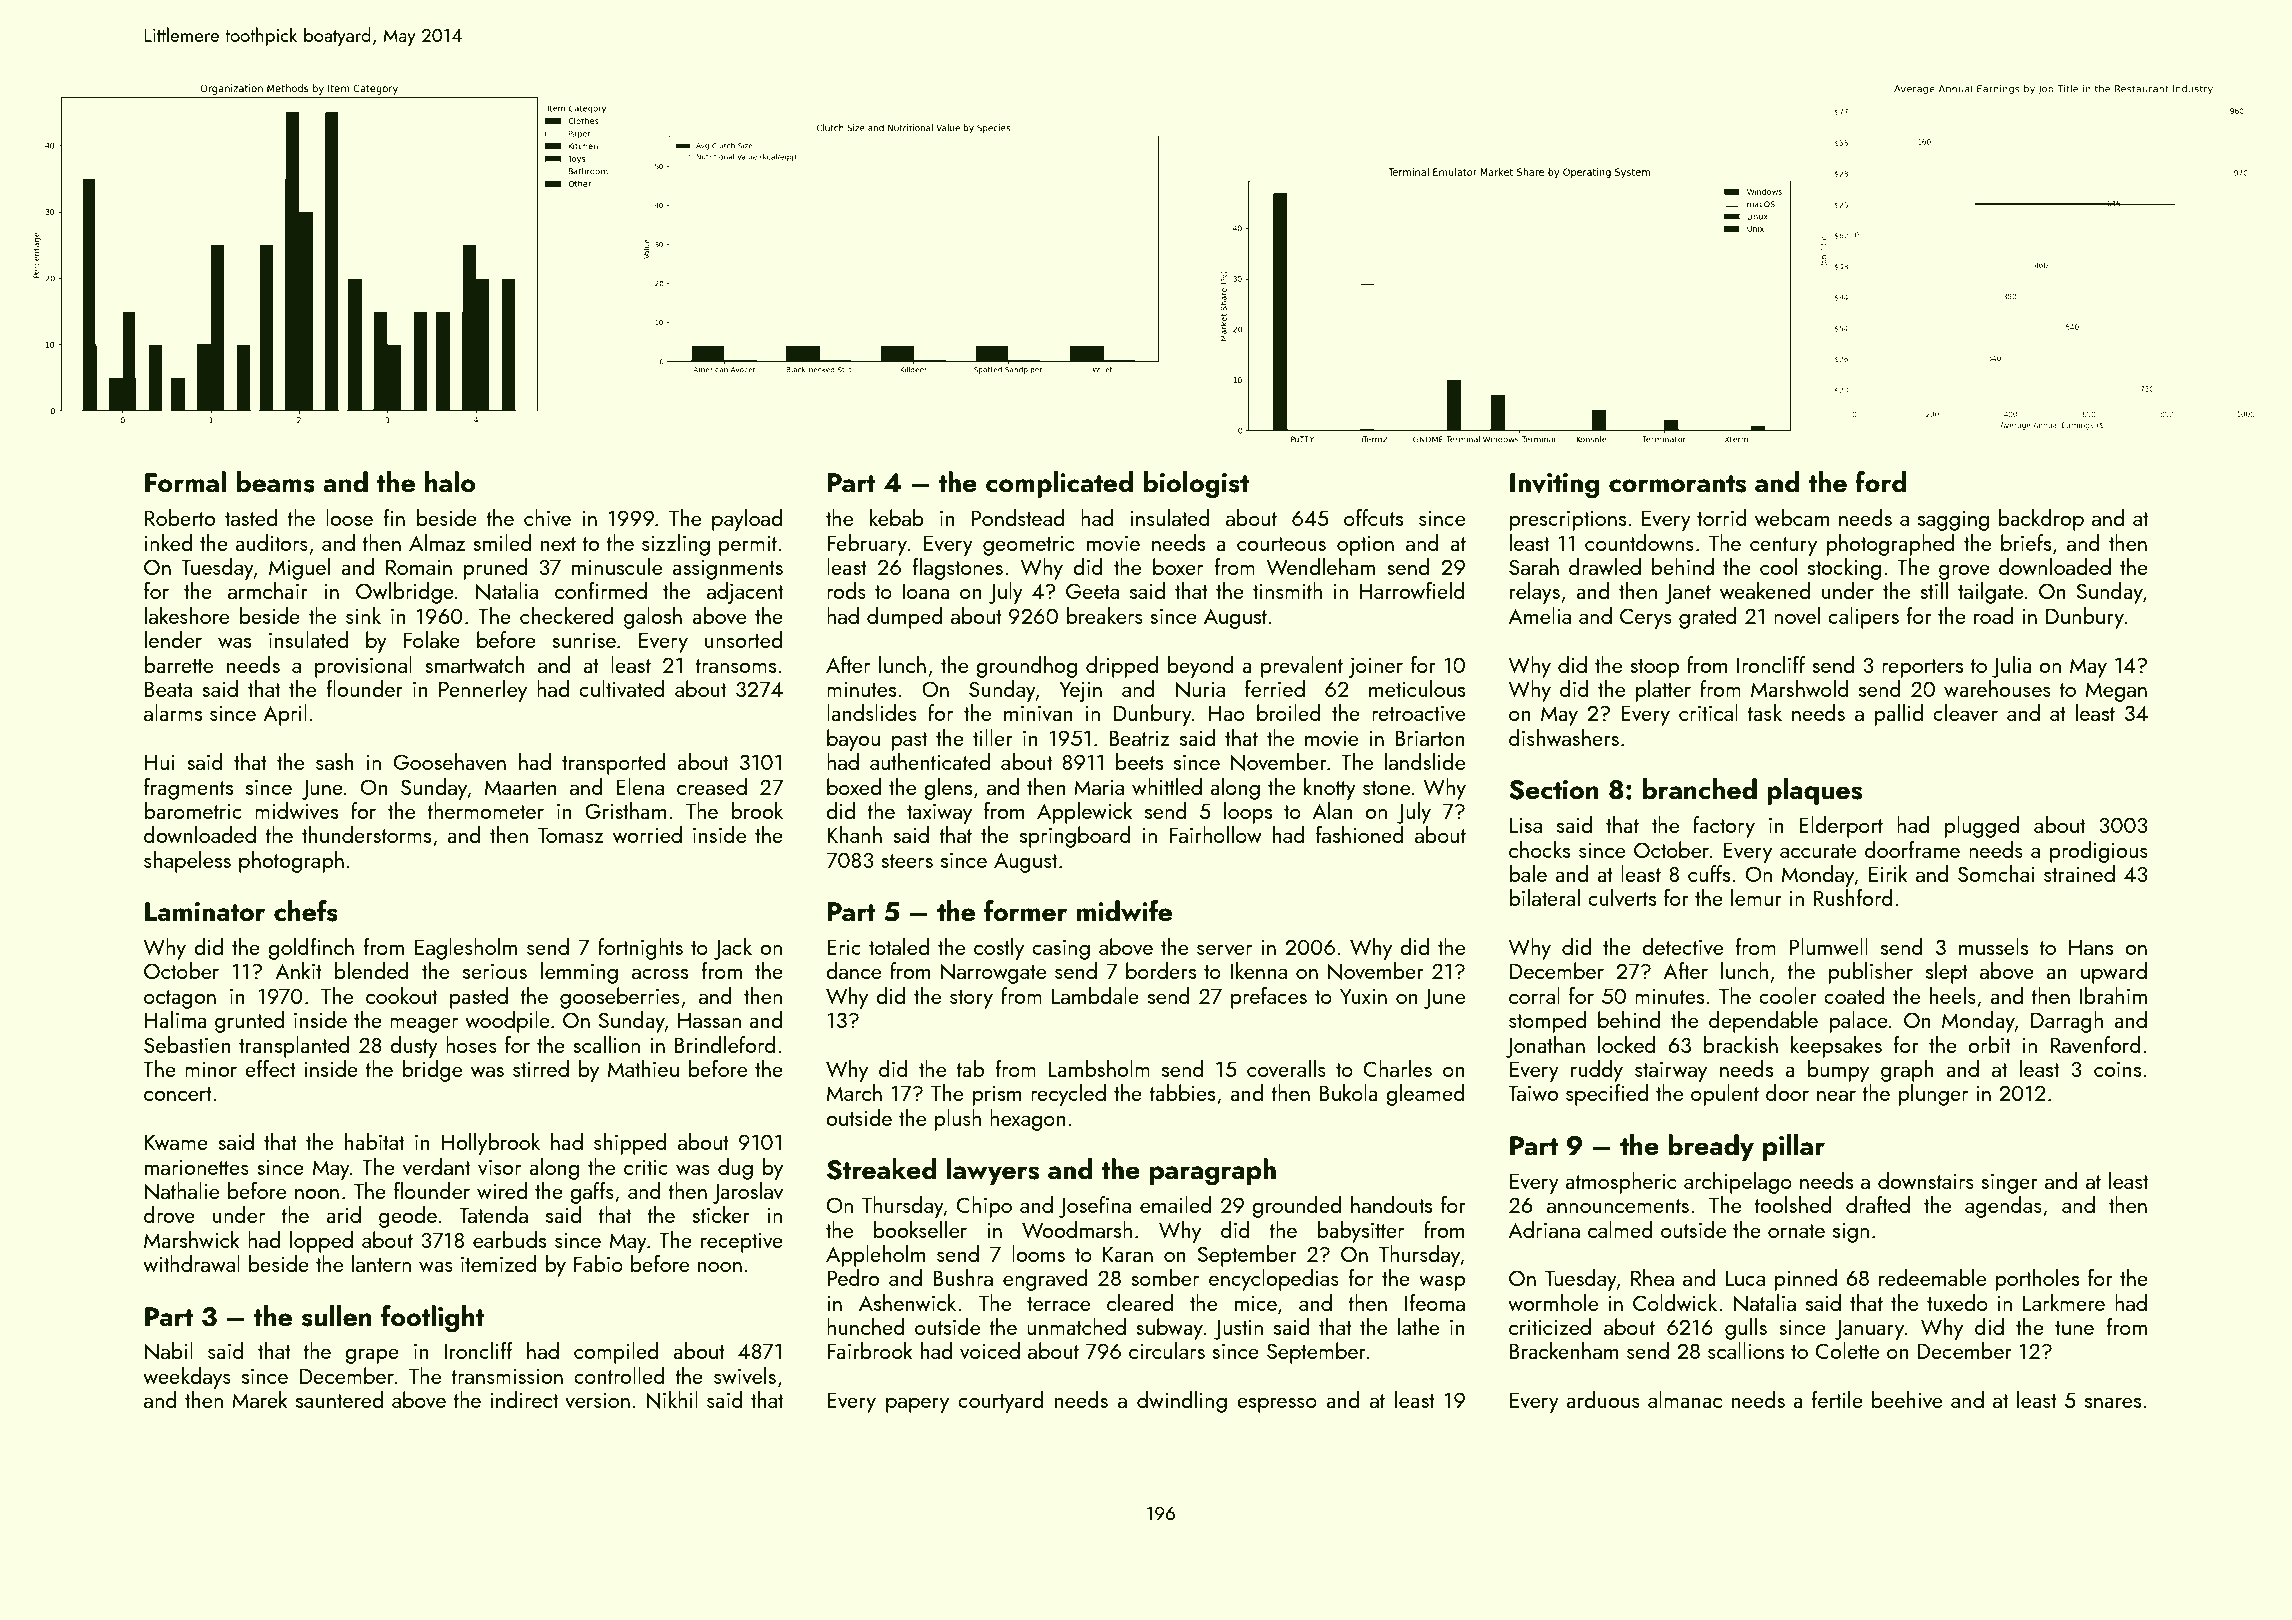  I want to click on swivels, so click(745, 1375).
